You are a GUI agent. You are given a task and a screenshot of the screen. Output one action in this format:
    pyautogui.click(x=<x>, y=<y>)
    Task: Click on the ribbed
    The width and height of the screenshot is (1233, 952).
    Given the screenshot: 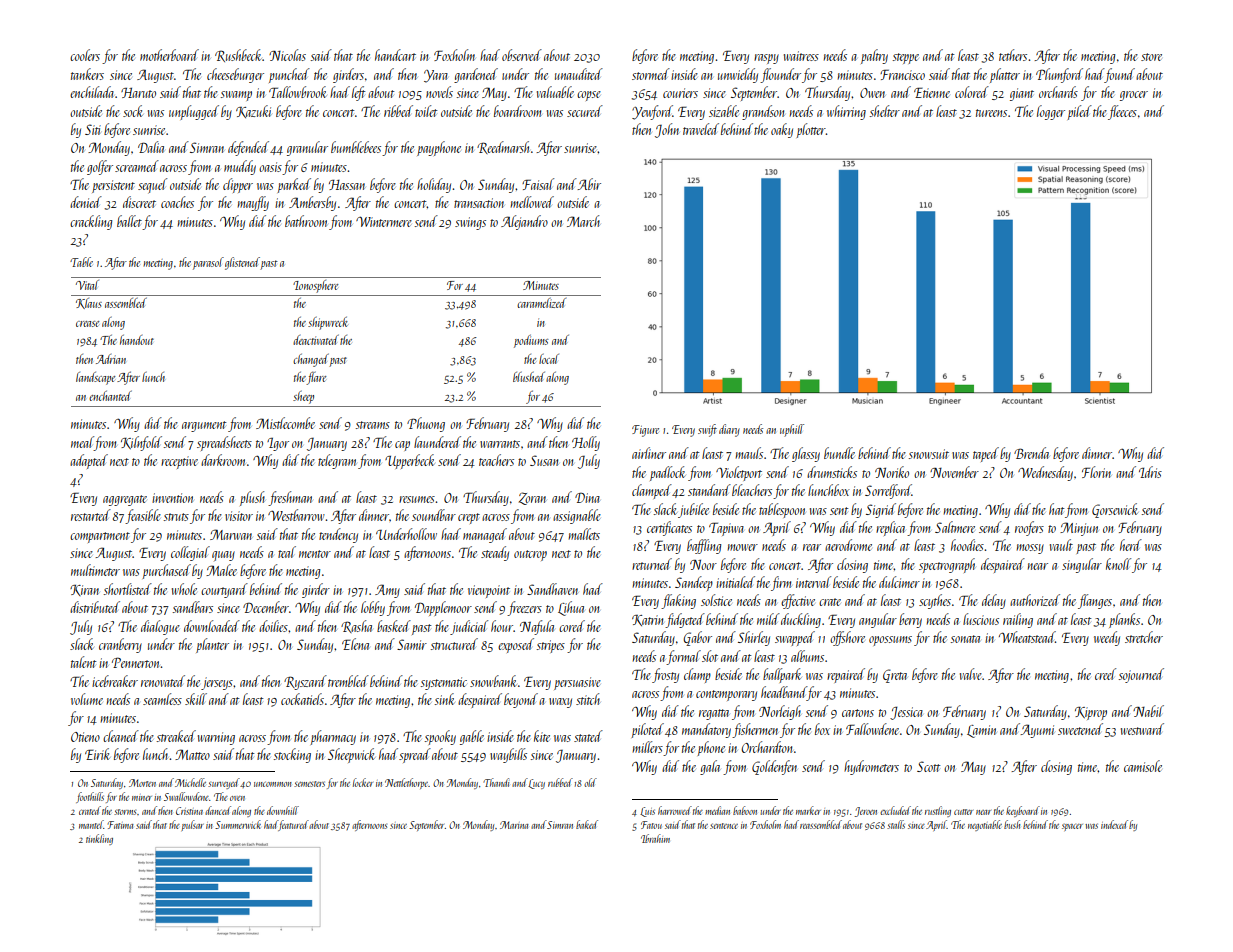 What is the action you would take?
    pyautogui.click(x=398, y=111)
